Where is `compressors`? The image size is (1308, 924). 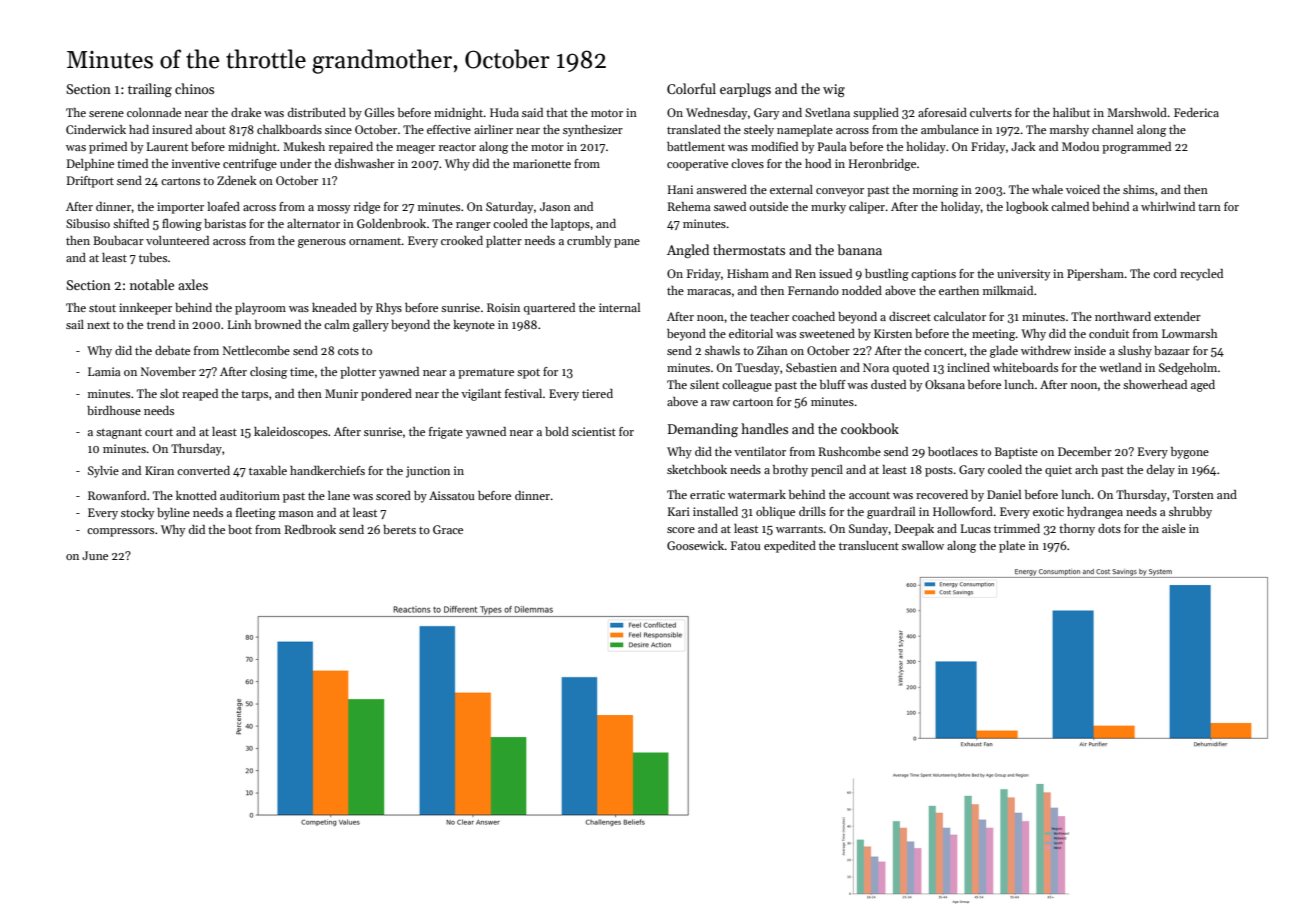
compressors is located at coordinates (120, 532).
